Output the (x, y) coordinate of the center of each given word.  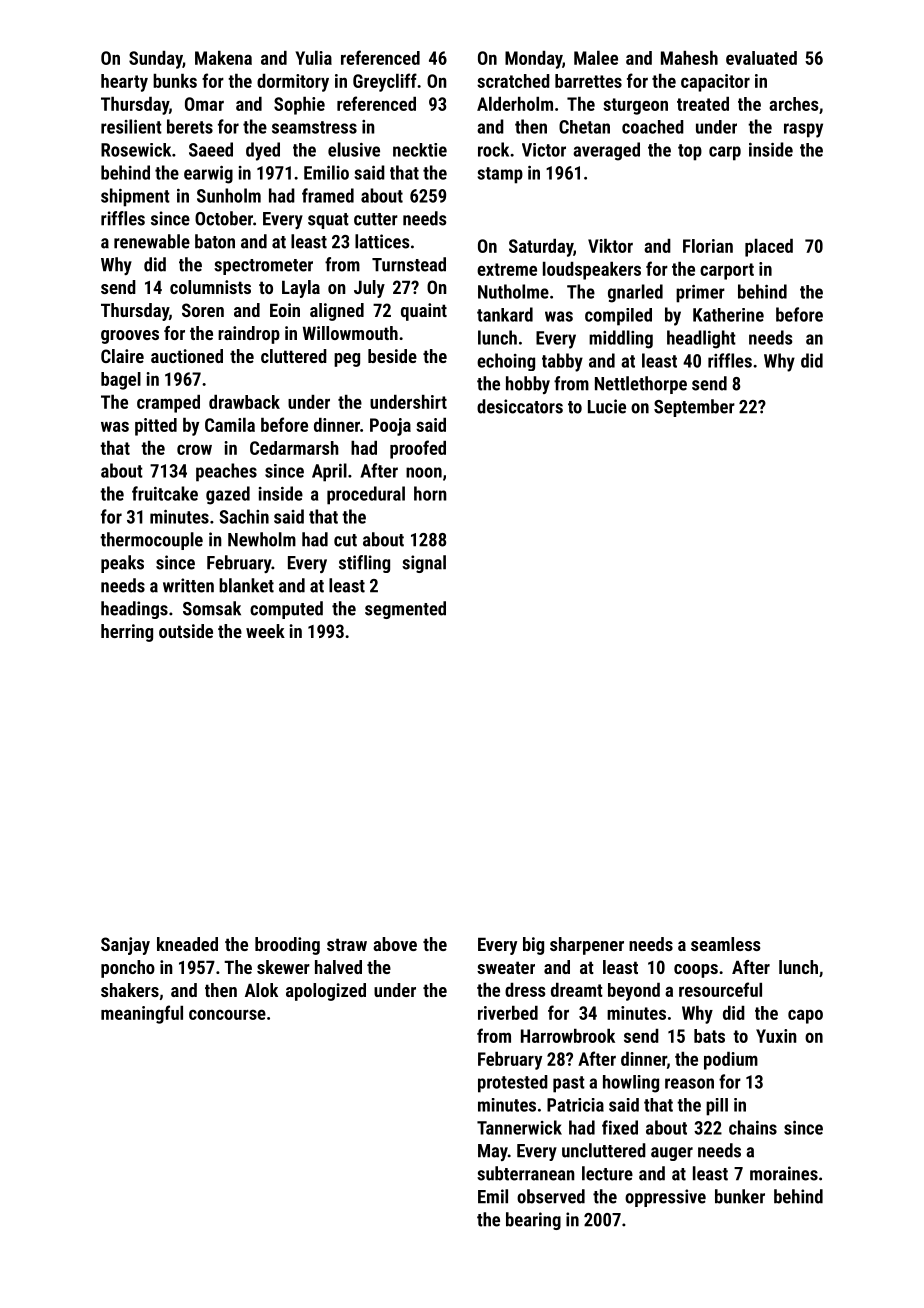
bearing (533, 1221)
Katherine (728, 315)
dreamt (577, 990)
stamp (500, 175)
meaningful (142, 1014)
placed (769, 248)
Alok (261, 990)
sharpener (587, 946)
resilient (131, 126)
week (265, 631)
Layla (301, 289)
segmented (405, 610)
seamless (726, 944)
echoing (506, 362)
